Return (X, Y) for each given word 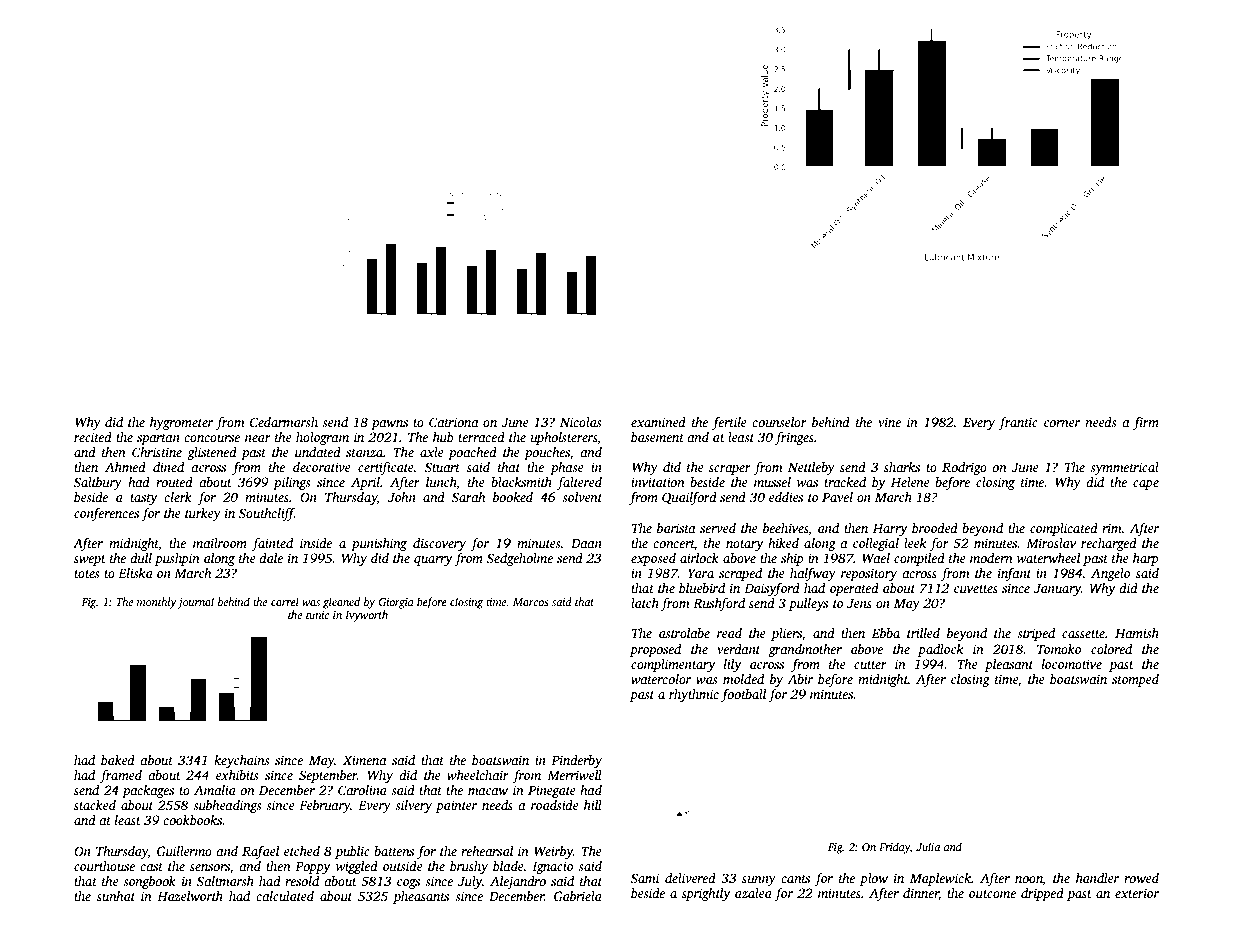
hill (593, 805)
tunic (317, 615)
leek (915, 543)
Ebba (886, 633)
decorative (322, 467)
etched (302, 851)
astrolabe (684, 633)
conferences (106, 514)
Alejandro (518, 882)
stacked (95, 805)
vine (889, 422)
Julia (928, 846)
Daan (586, 543)
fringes (794, 438)
